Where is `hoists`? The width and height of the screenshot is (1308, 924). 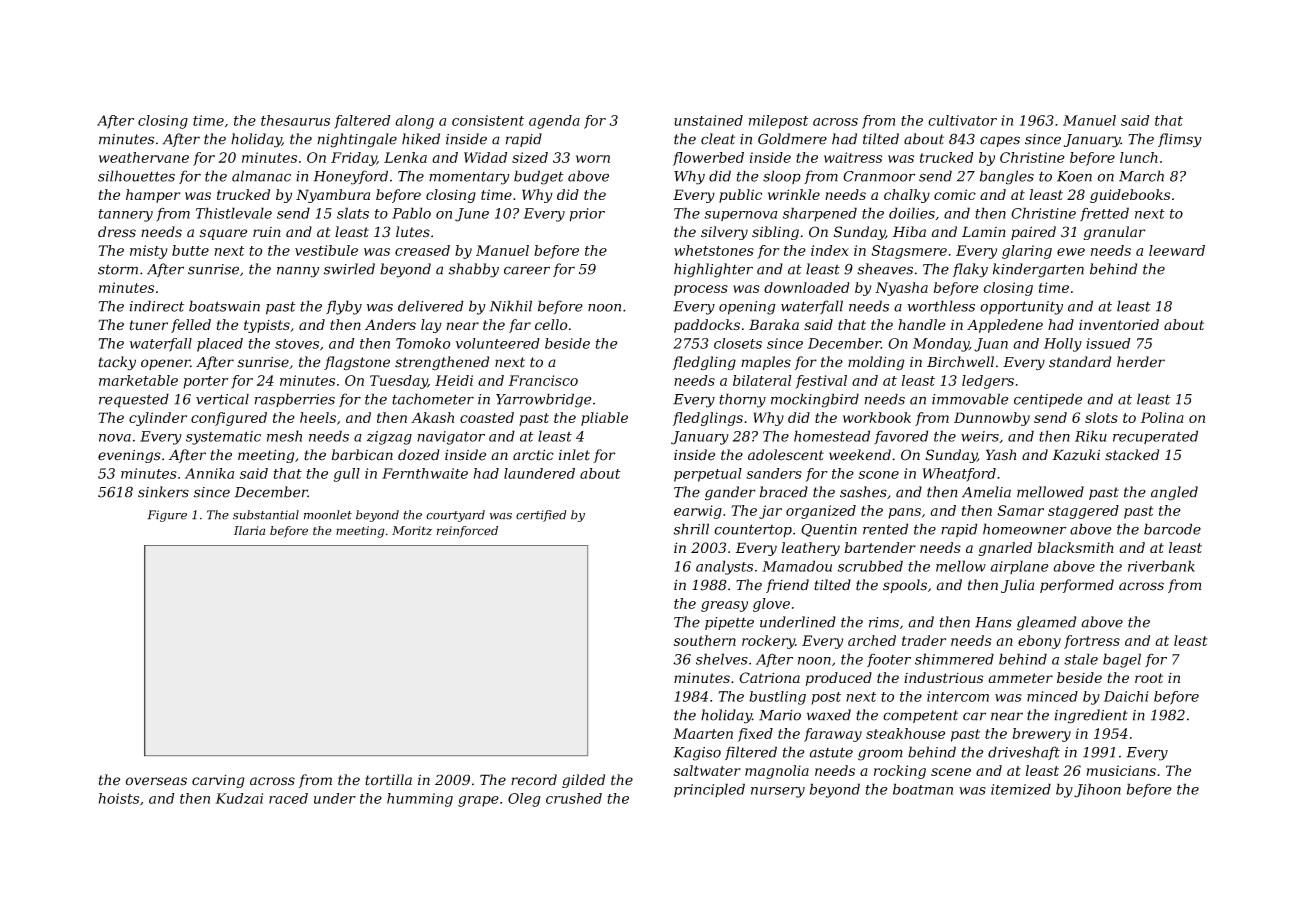
hoists is located at coordinates (119, 798).
